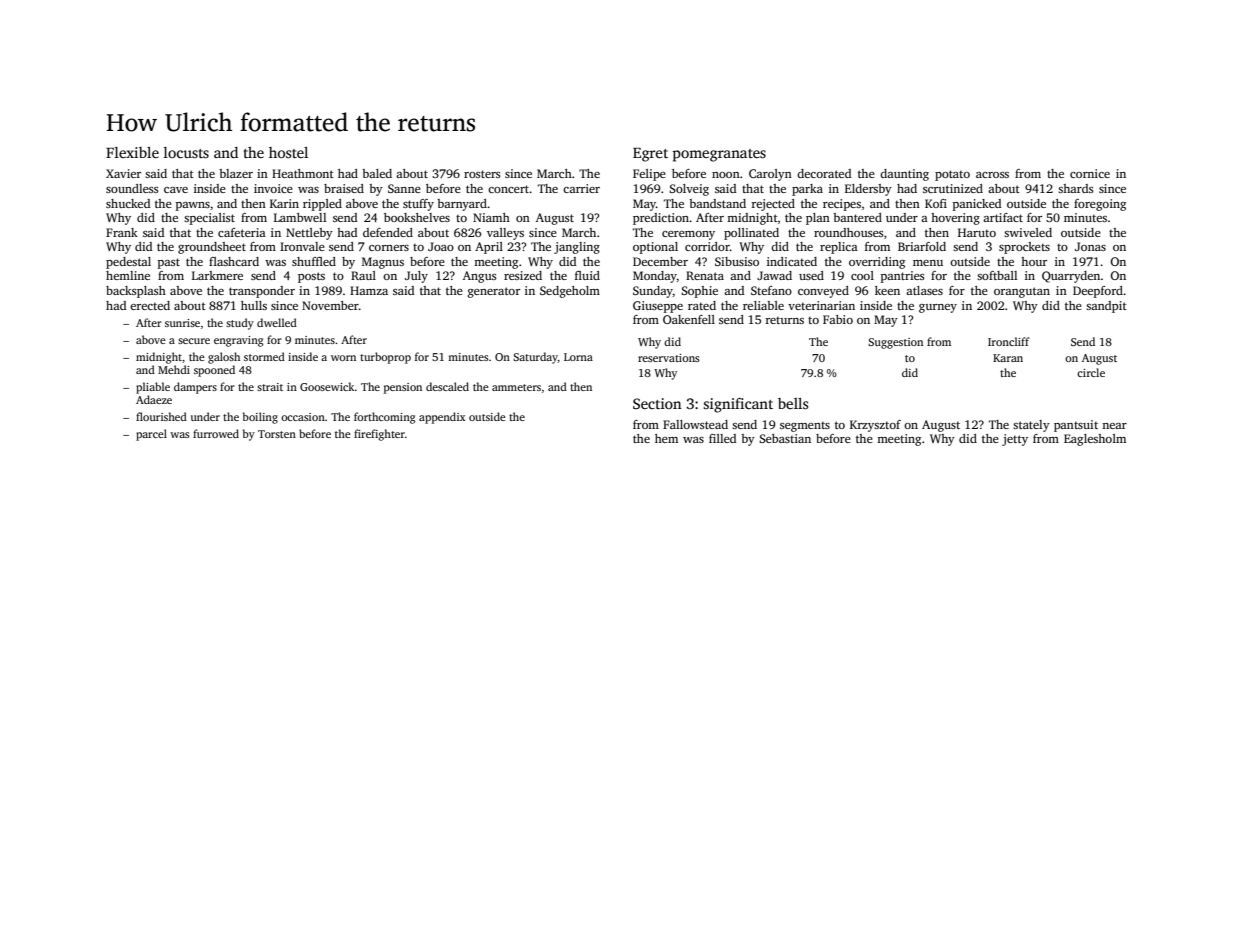  Describe the element at coordinates (309, 234) in the document. I see `Nettleby` at that location.
